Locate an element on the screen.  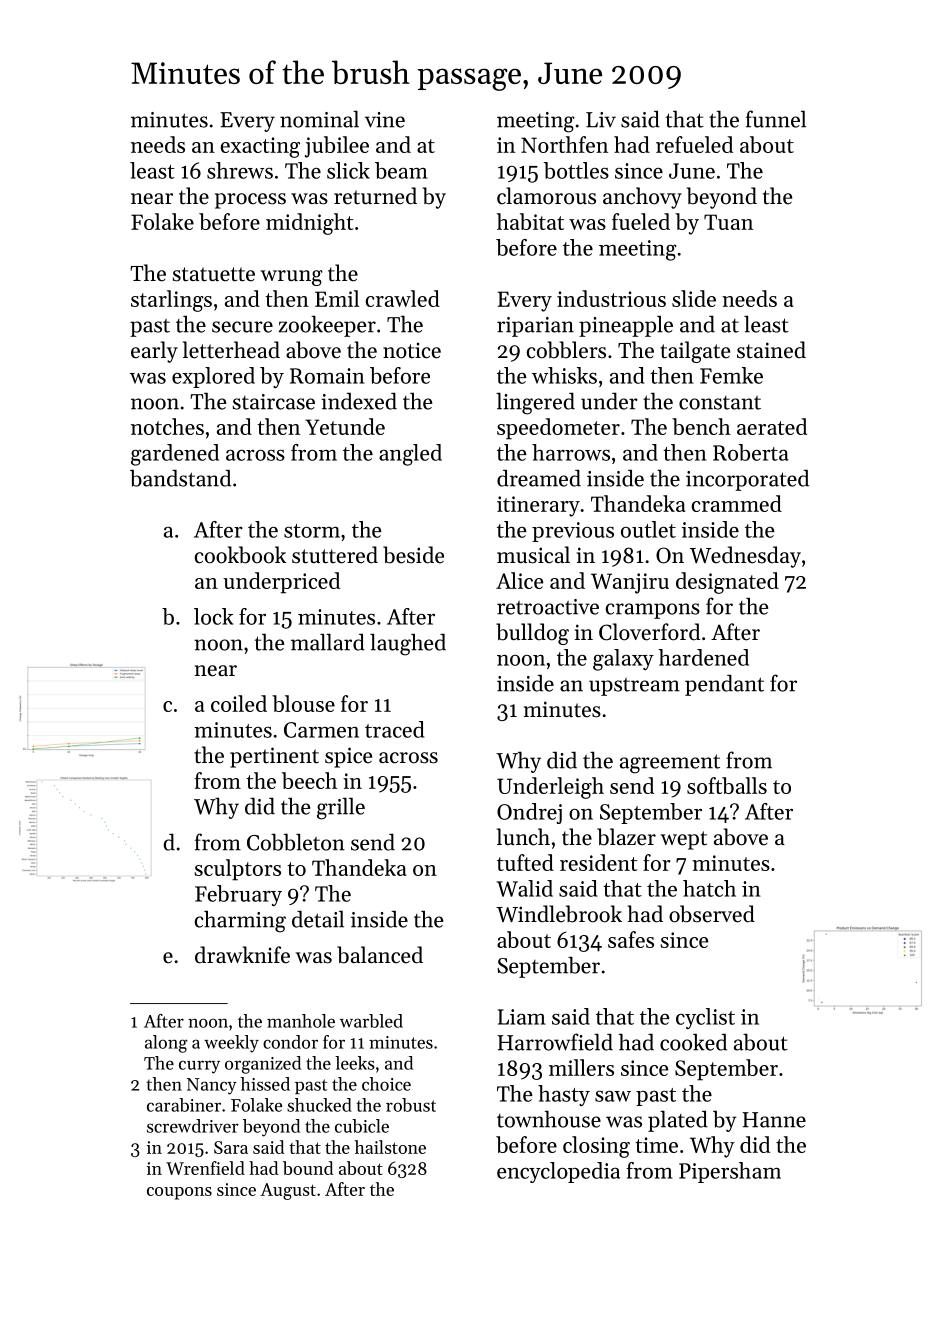
laughed is located at coordinates (408, 644).
